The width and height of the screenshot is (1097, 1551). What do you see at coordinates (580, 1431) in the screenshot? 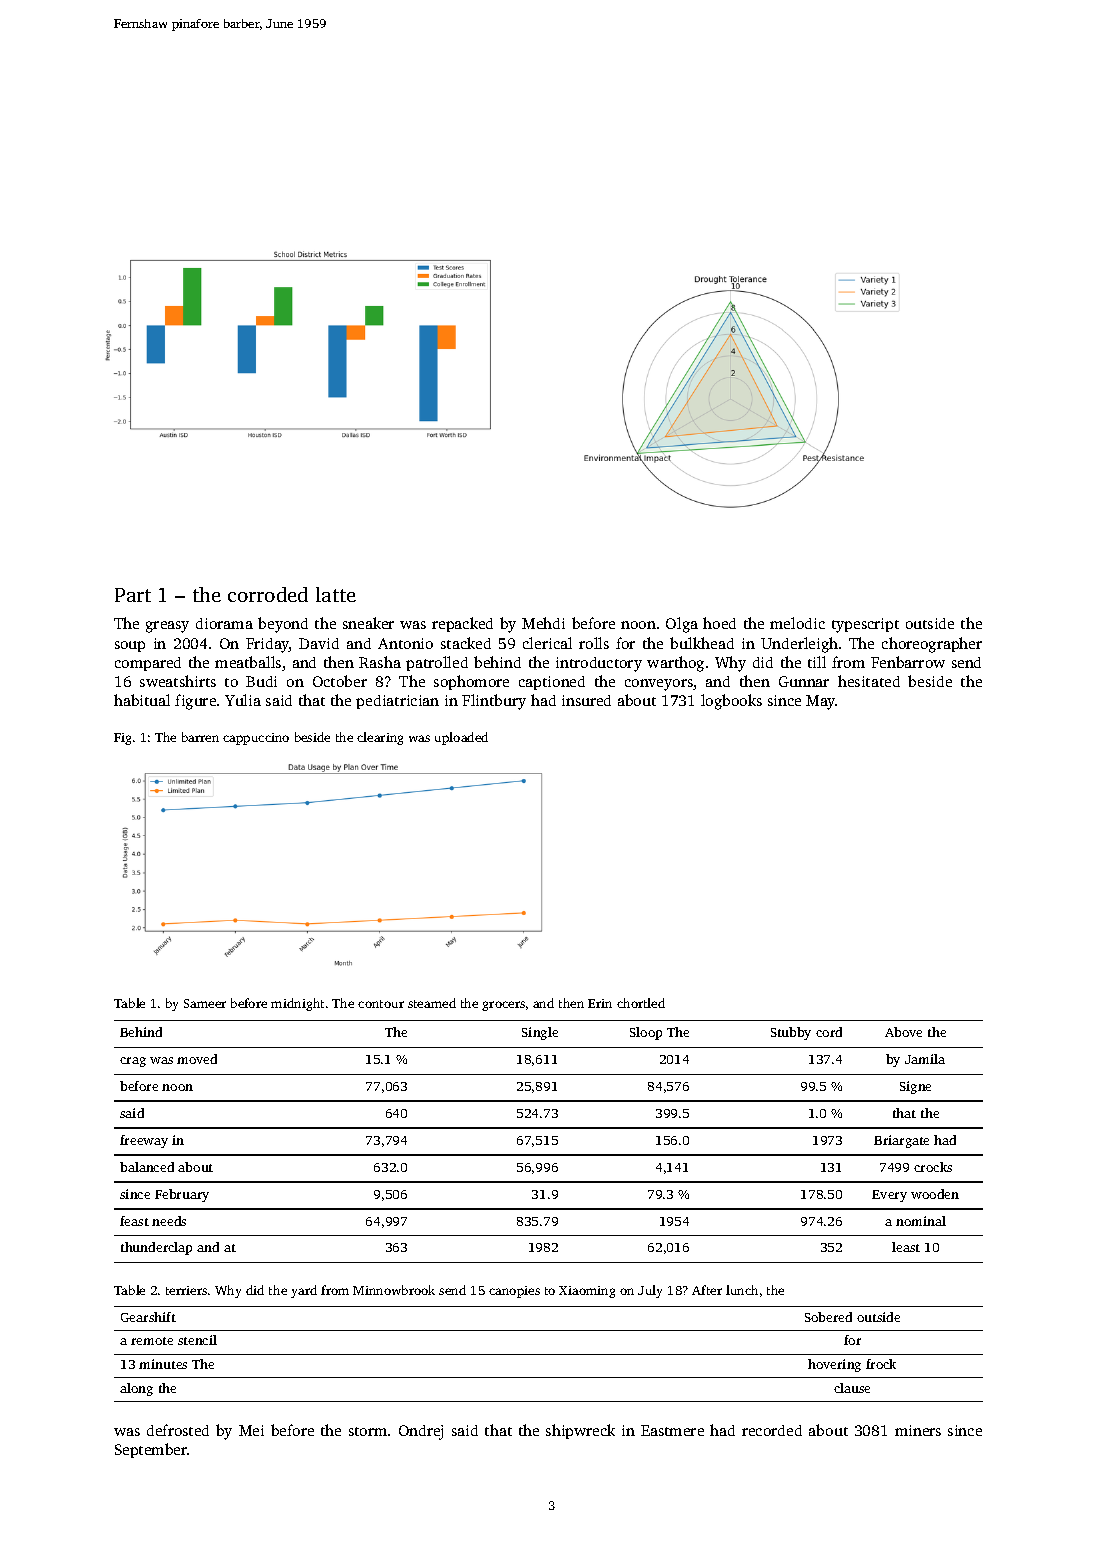
I see `shipwreck` at bounding box center [580, 1431].
